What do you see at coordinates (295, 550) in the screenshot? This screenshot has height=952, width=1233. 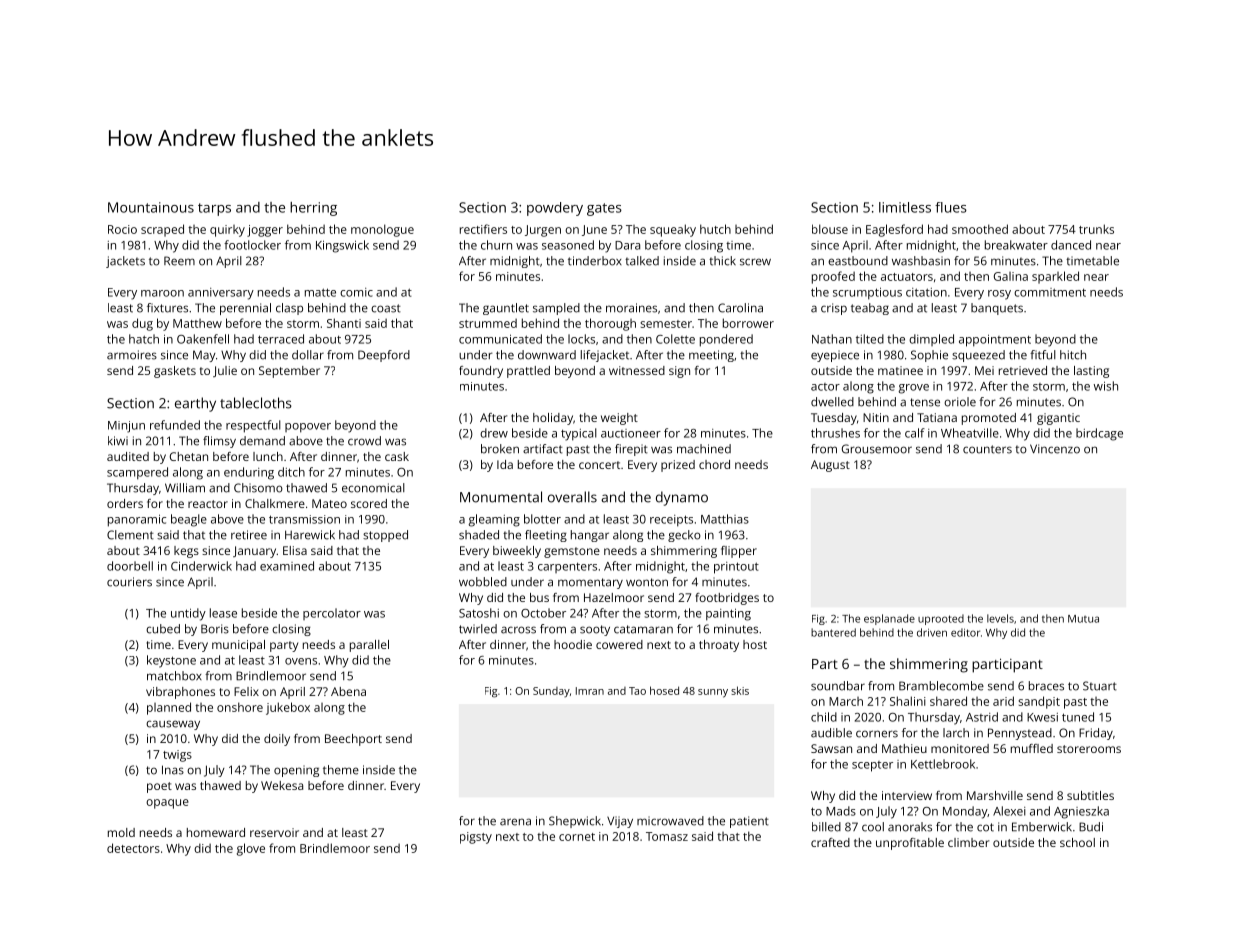 I see `Elisa` at bounding box center [295, 550].
